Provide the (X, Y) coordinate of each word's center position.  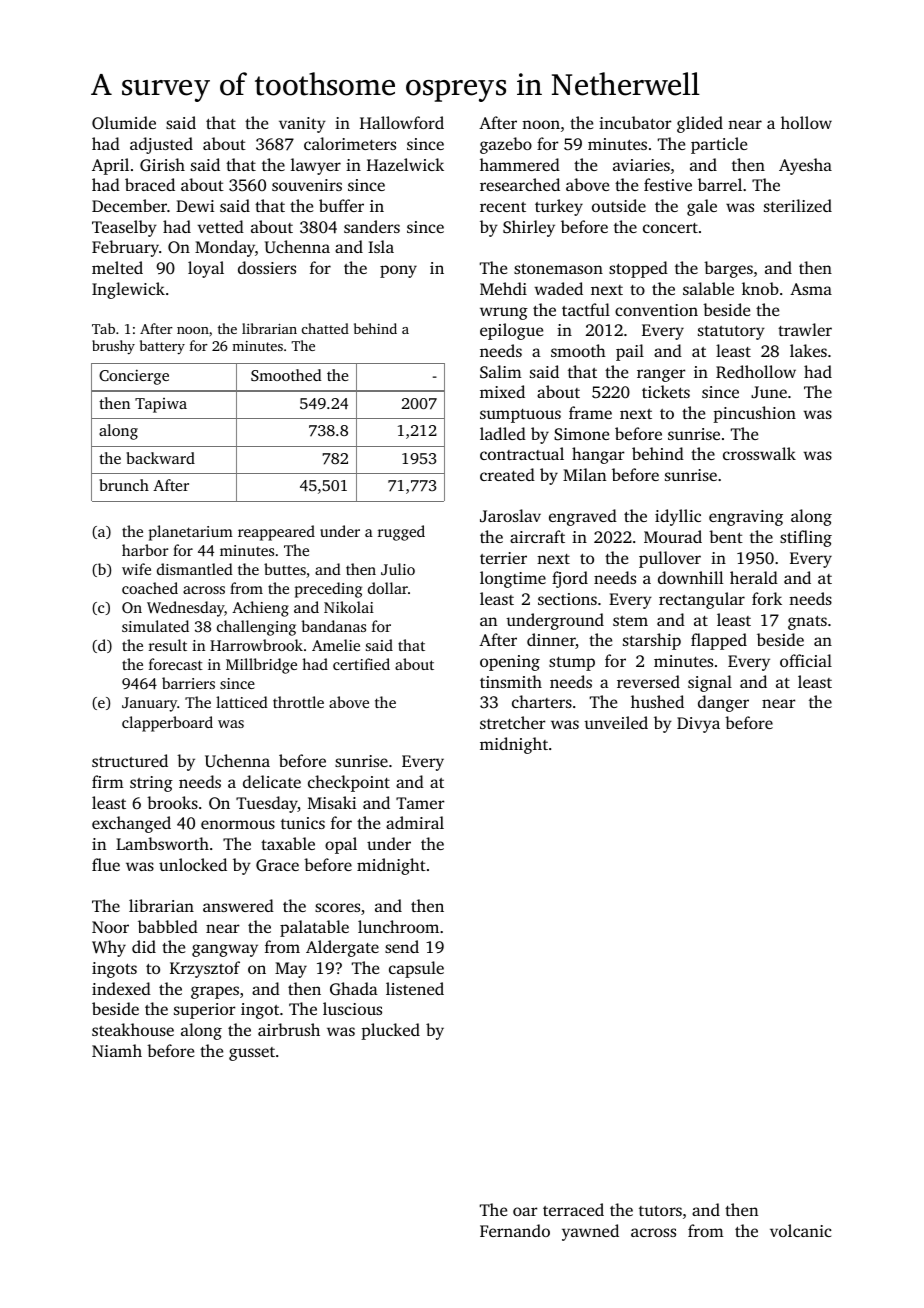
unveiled (616, 722)
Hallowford (402, 122)
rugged (401, 533)
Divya (698, 725)
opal (341, 845)
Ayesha (805, 166)
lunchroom (398, 926)
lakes (808, 350)
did (144, 946)
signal (710, 683)
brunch (124, 485)
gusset (252, 1054)
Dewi (195, 206)
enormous (238, 824)
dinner (551, 641)
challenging (256, 628)
